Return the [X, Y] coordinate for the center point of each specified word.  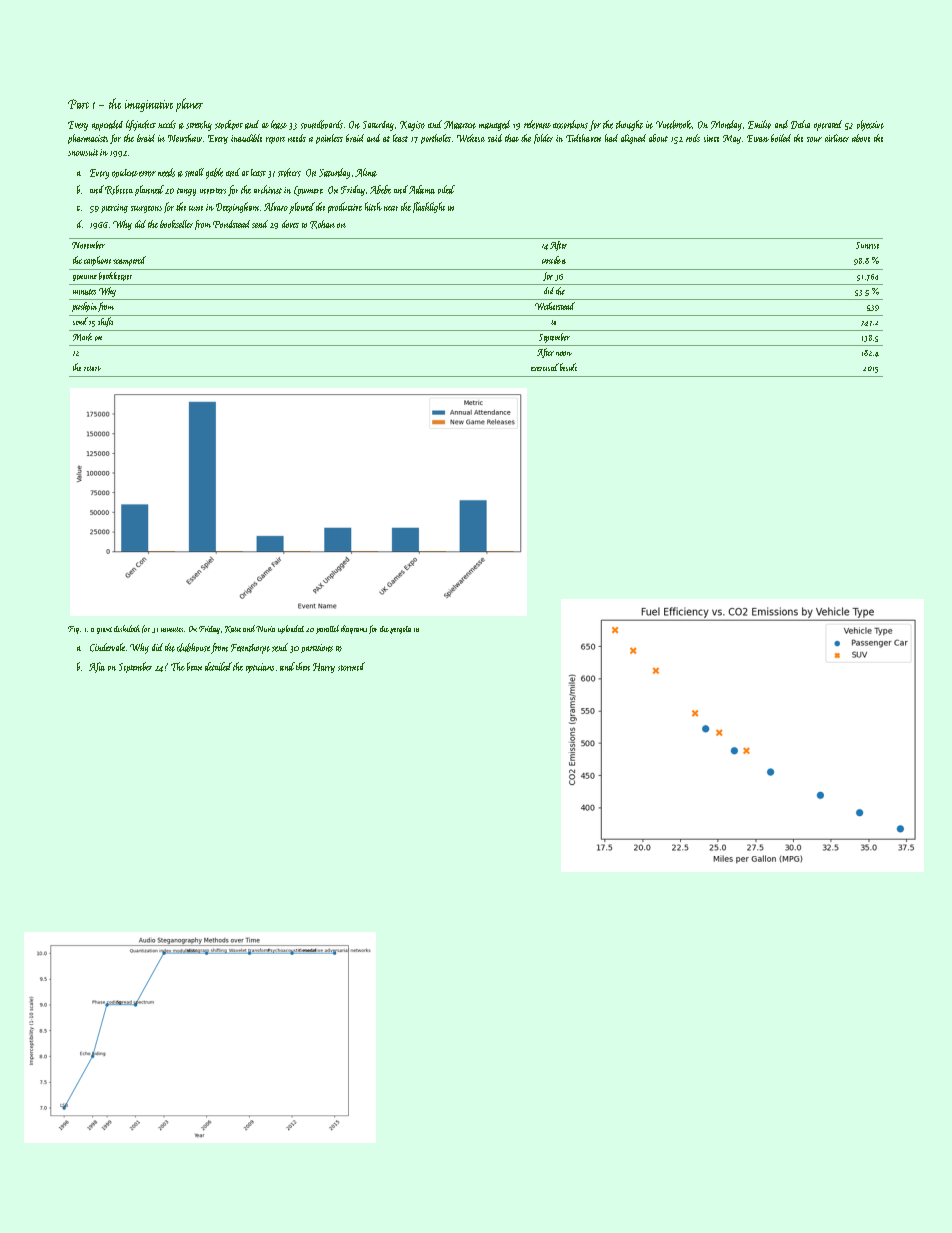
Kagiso [412, 126]
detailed [218, 666]
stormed [351, 666]
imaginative [149, 106]
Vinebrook [674, 124]
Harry [324, 668]
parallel [327, 629]
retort [92, 368]
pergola [400, 630]
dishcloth [127, 628]
